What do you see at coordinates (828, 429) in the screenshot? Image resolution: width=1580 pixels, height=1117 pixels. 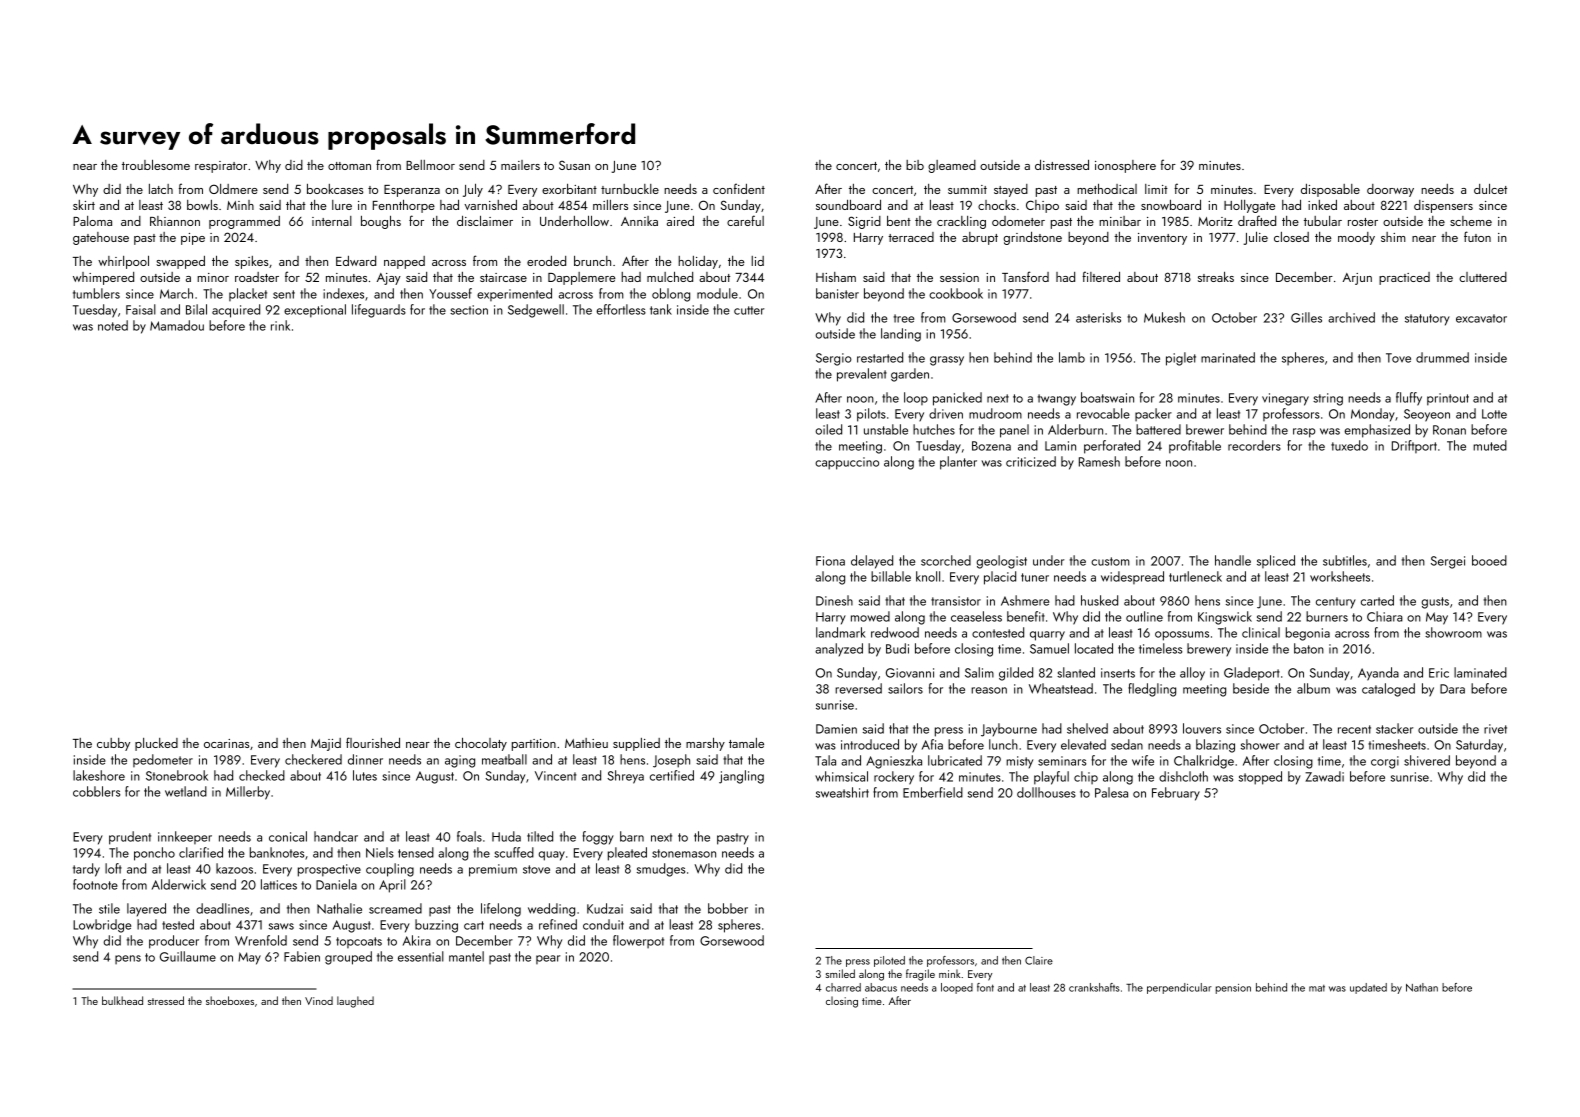 I see `oiled` at bounding box center [828, 429].
